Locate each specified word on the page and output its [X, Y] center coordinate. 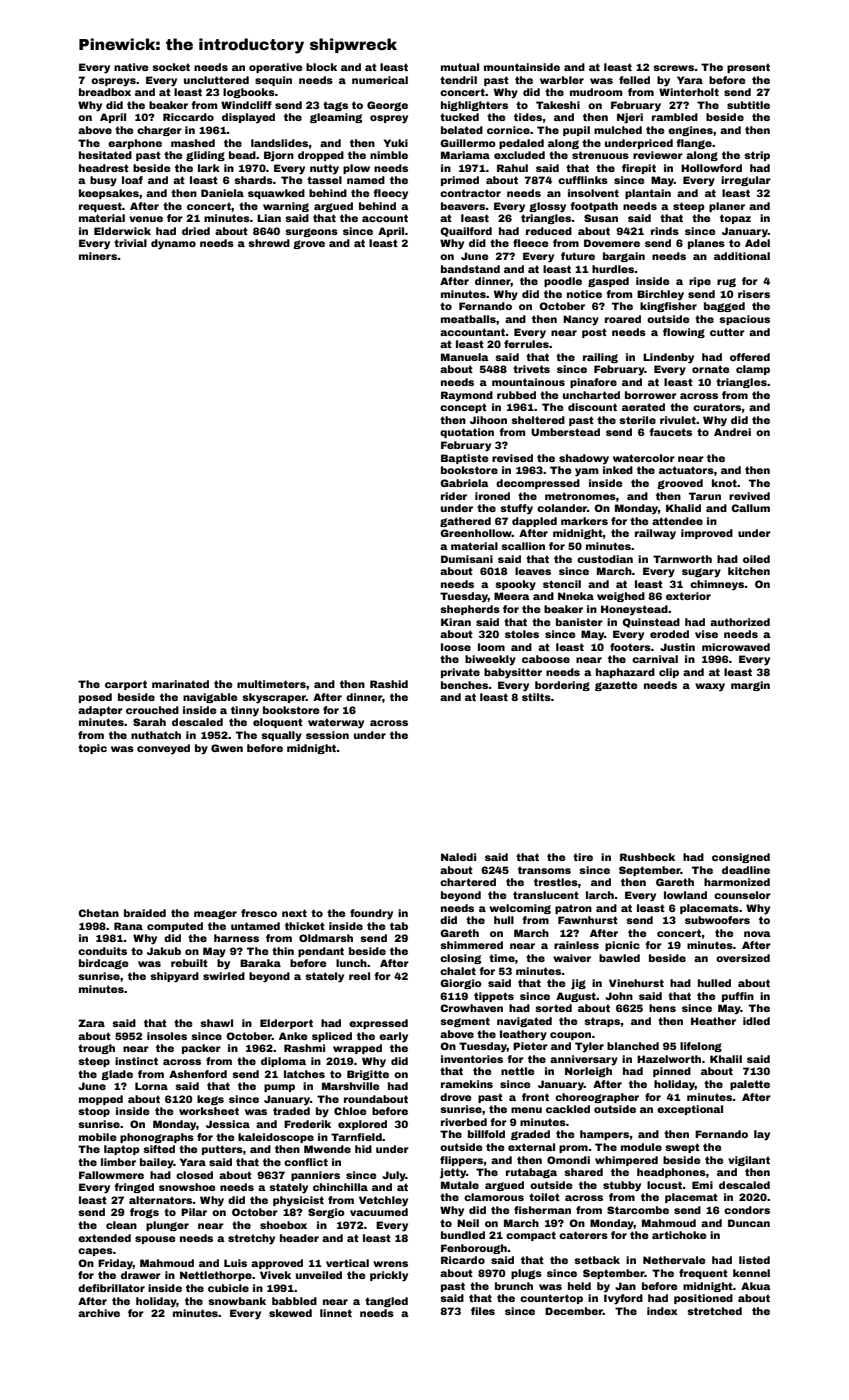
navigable [210, 698]
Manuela [465, 357]
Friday [115, 1264]
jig [578, 984]
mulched [618, 130]
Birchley [660, 295]
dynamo [173, 244]
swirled [224, 976]
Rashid [389, 684]
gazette [616, 686]
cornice [508, 130]
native [131, 67]
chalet [458, 971]
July [394, 1176]
